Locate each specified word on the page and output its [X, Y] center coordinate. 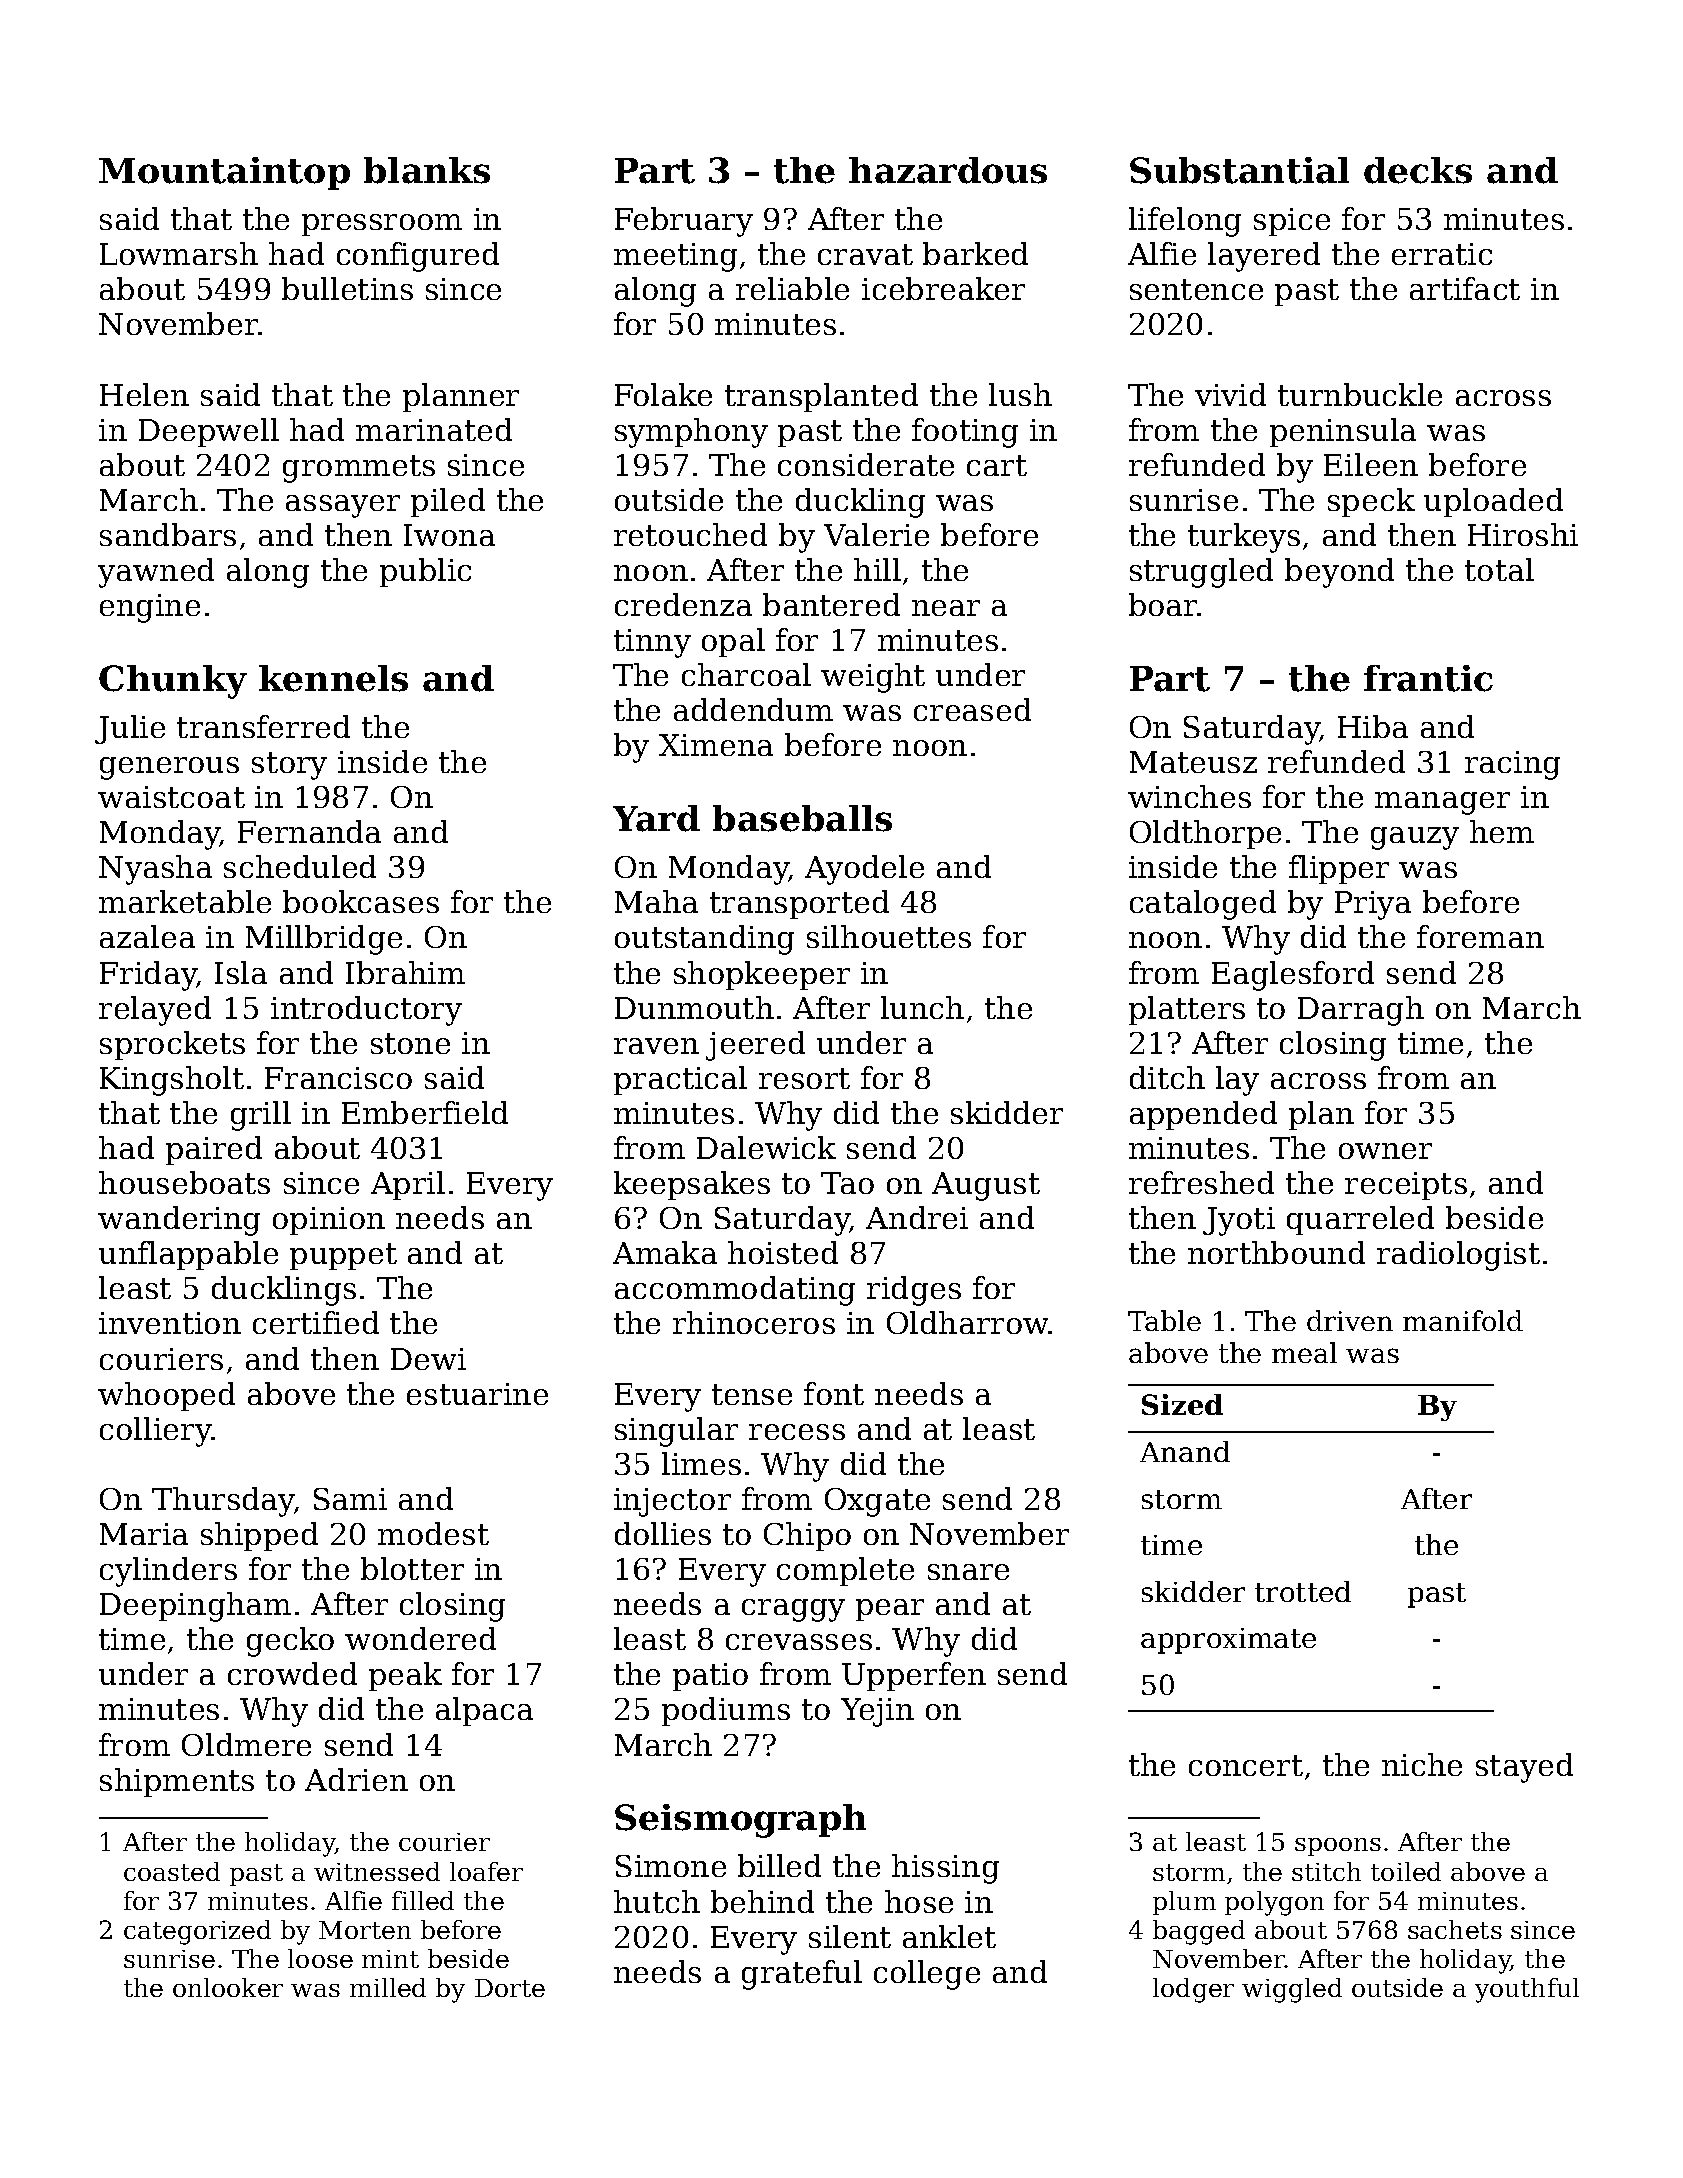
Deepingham [195, 1607]
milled [388, 1987]
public [425, 572]
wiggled [1292, 1990]
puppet [343, 1256]
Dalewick [766, 1147]
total [1499, 569]
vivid [1230, 394]
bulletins [347, 288]
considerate [866, 464]
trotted [1303, 1591]
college [927, 1975]
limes [701, 1463]
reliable [792, 288]
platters [1187, 1010]
